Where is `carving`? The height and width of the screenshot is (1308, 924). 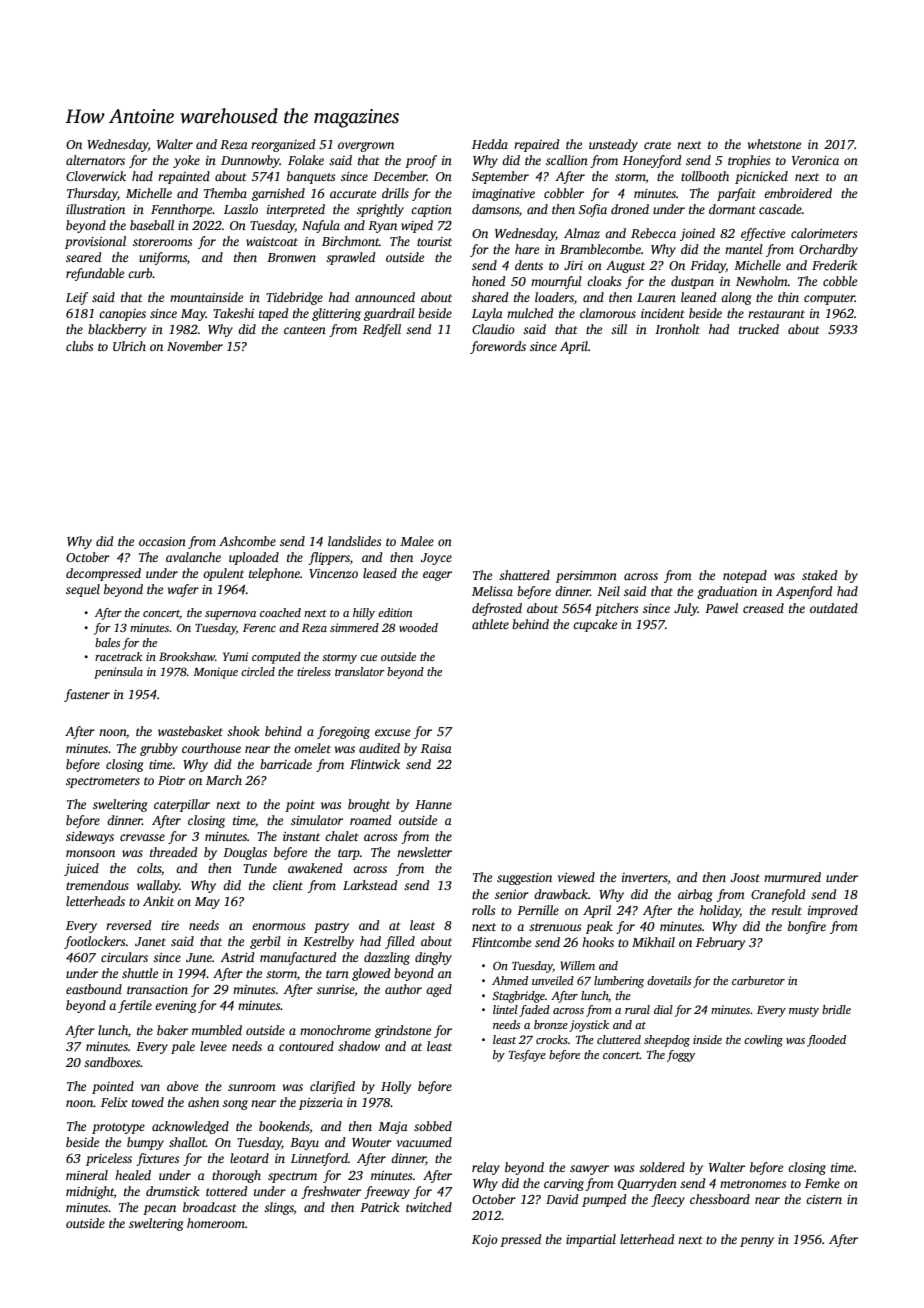 carving is located at coordinates (564, 1185).
